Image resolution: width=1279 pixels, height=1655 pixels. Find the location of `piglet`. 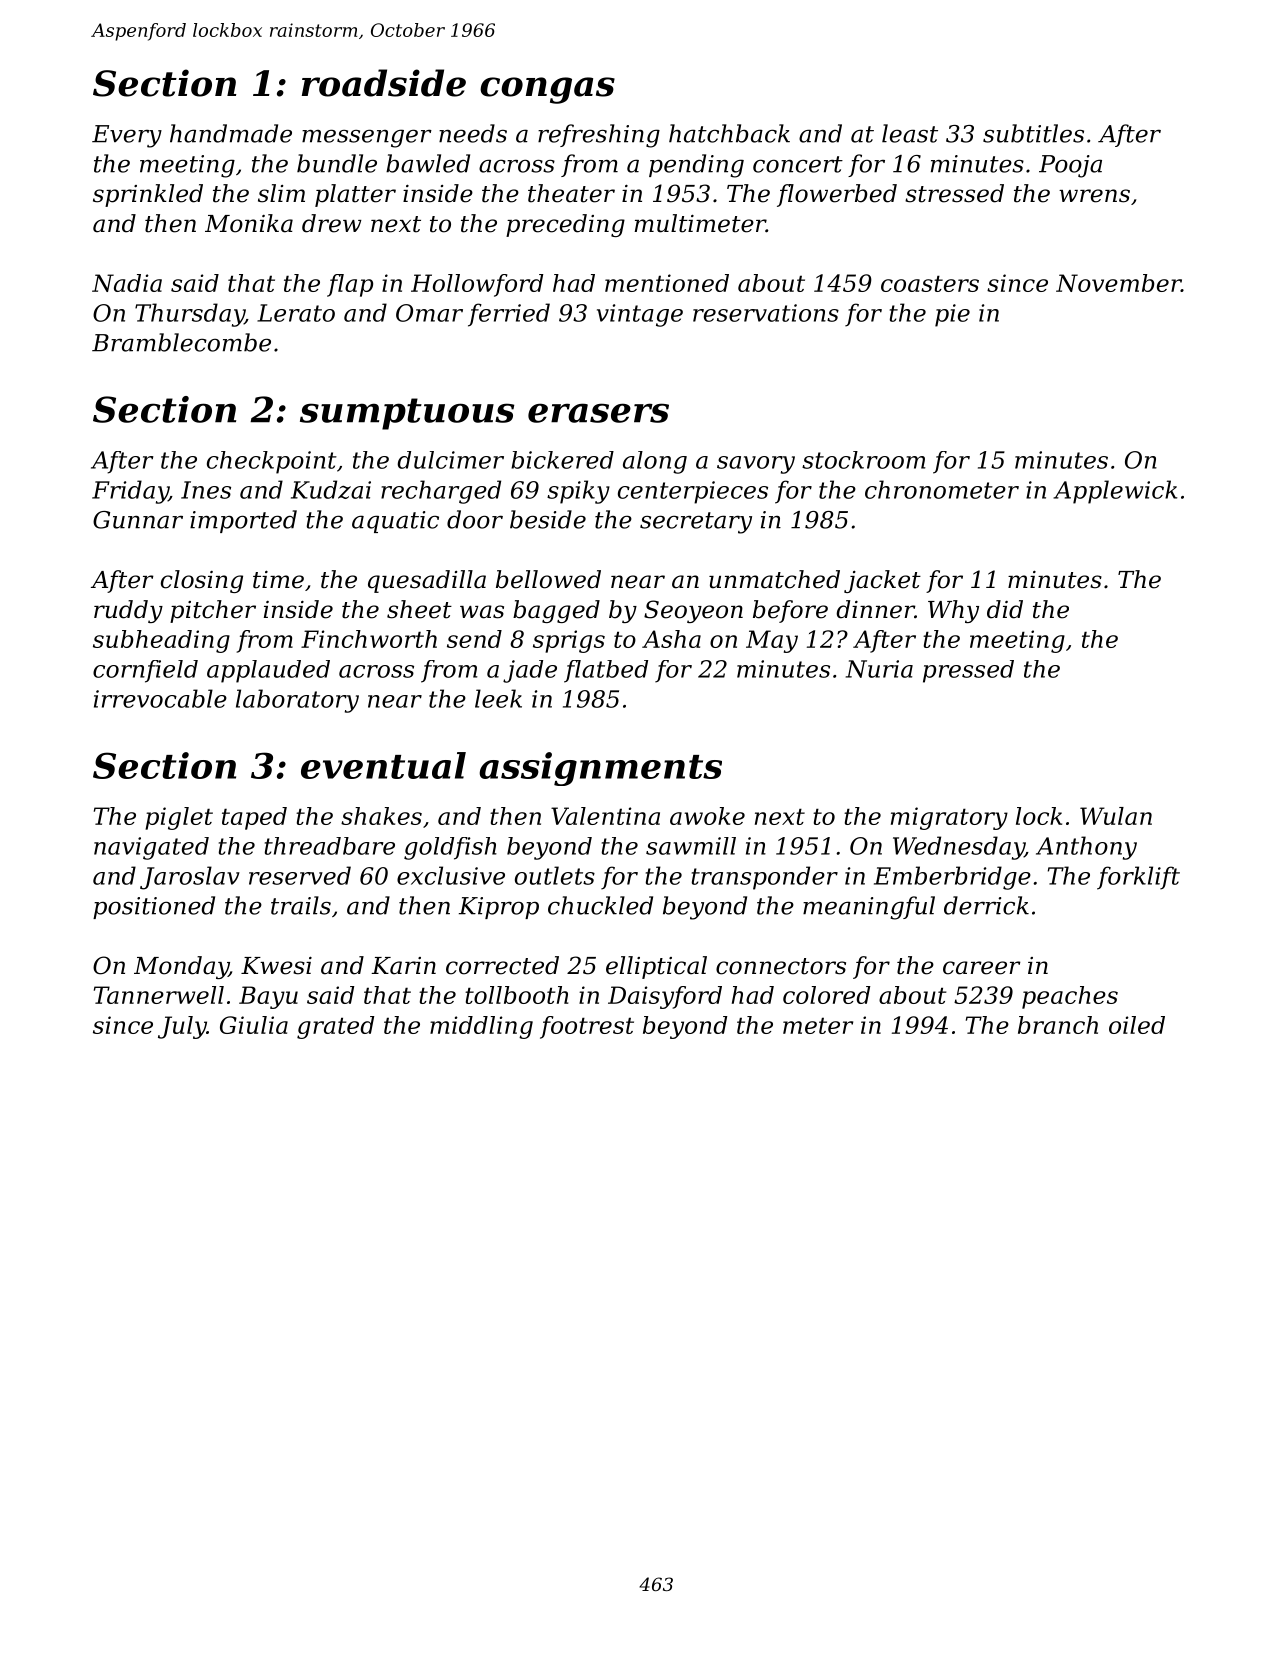

piglet is located at coordinates (179, 818).
